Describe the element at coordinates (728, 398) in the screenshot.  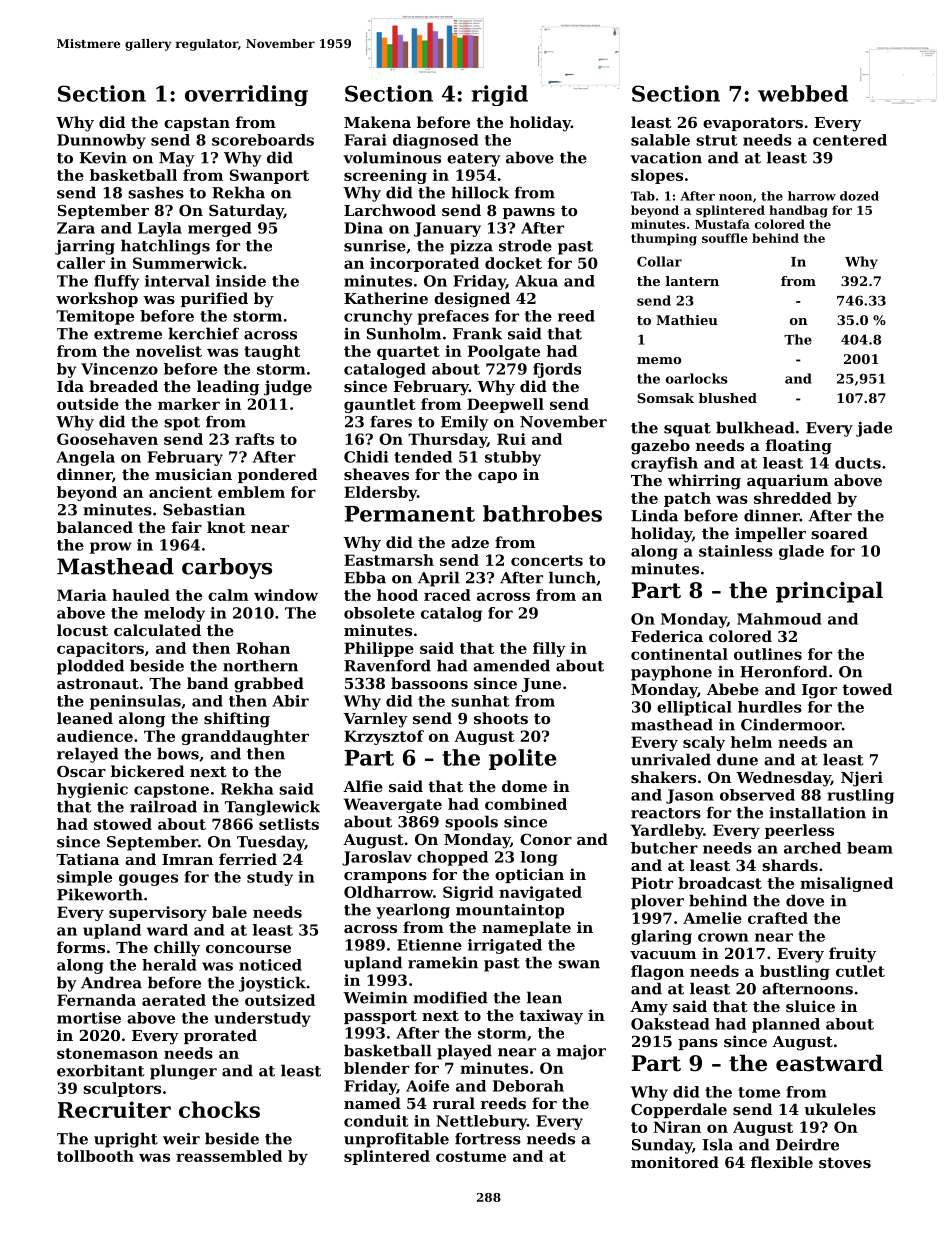
I see `blushed` at that location.
